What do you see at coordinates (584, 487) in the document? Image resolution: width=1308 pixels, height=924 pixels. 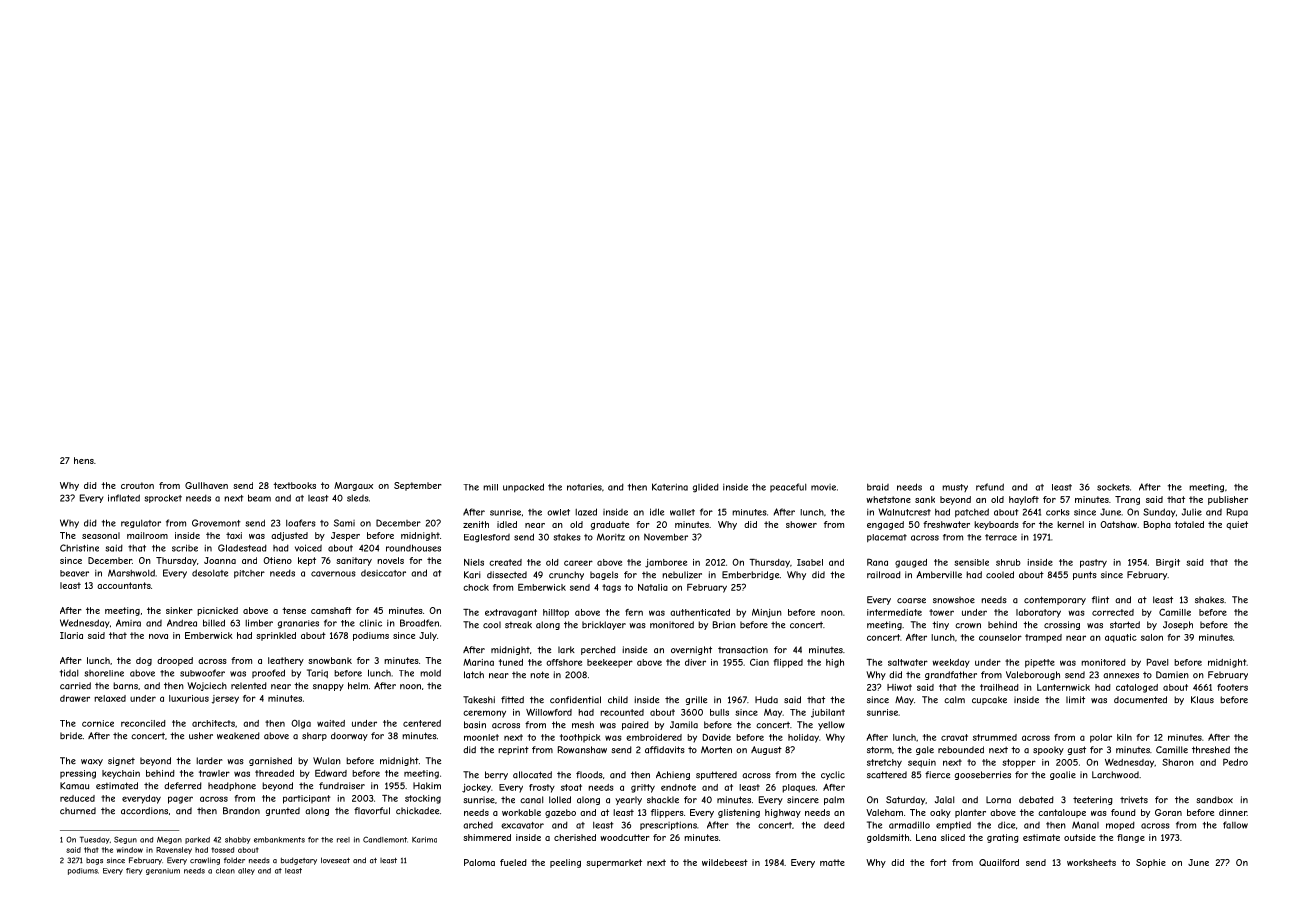 I see `notaries` at bounding box center [584, 487].
